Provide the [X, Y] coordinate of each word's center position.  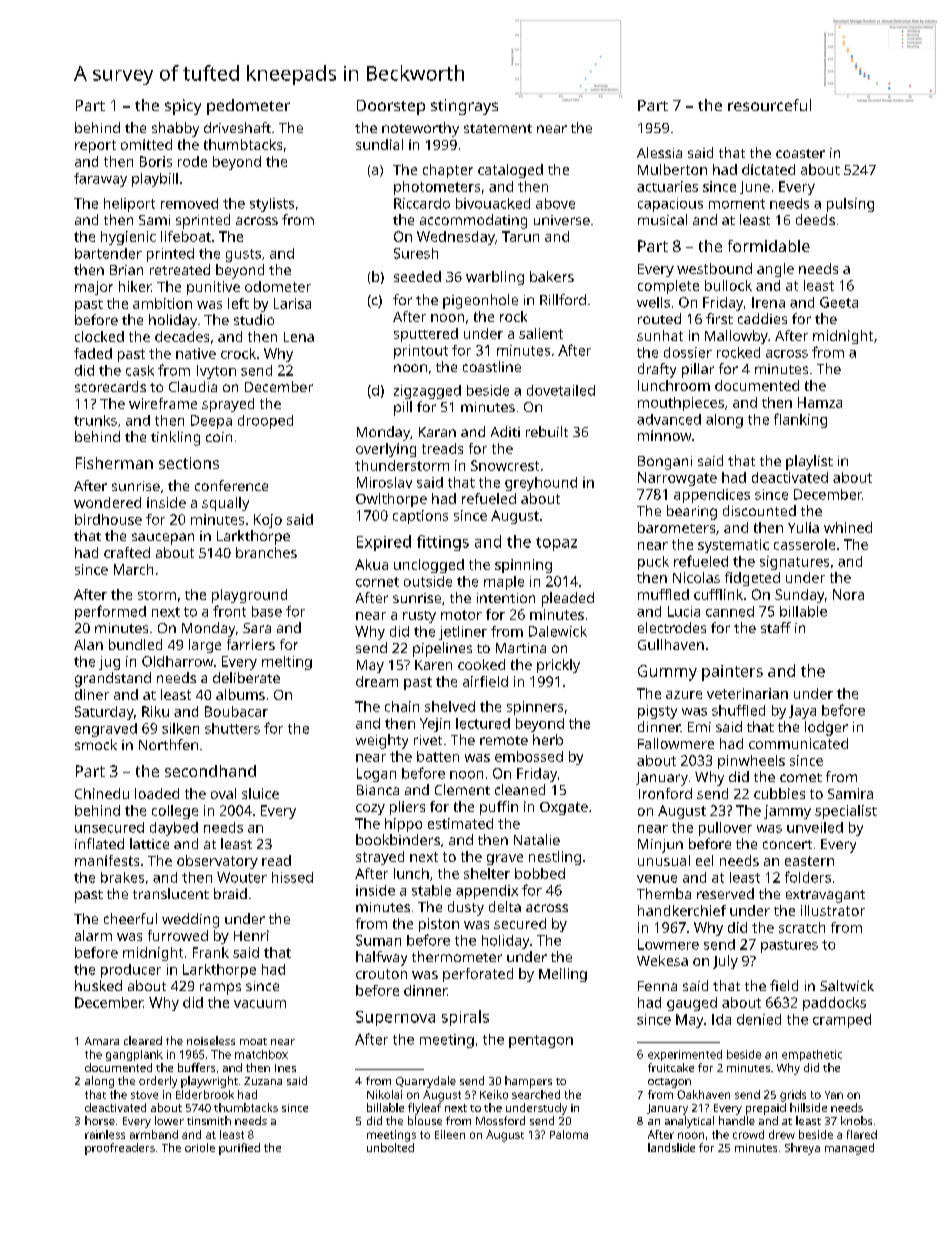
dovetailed [561, 390]
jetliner [463, 633]
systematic [733, 546]
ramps [220, 989]
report [95, 146]
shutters [232, 728]
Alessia [659, 152]
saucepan [163, 539]
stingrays [464, 107]
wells [653, 302]
